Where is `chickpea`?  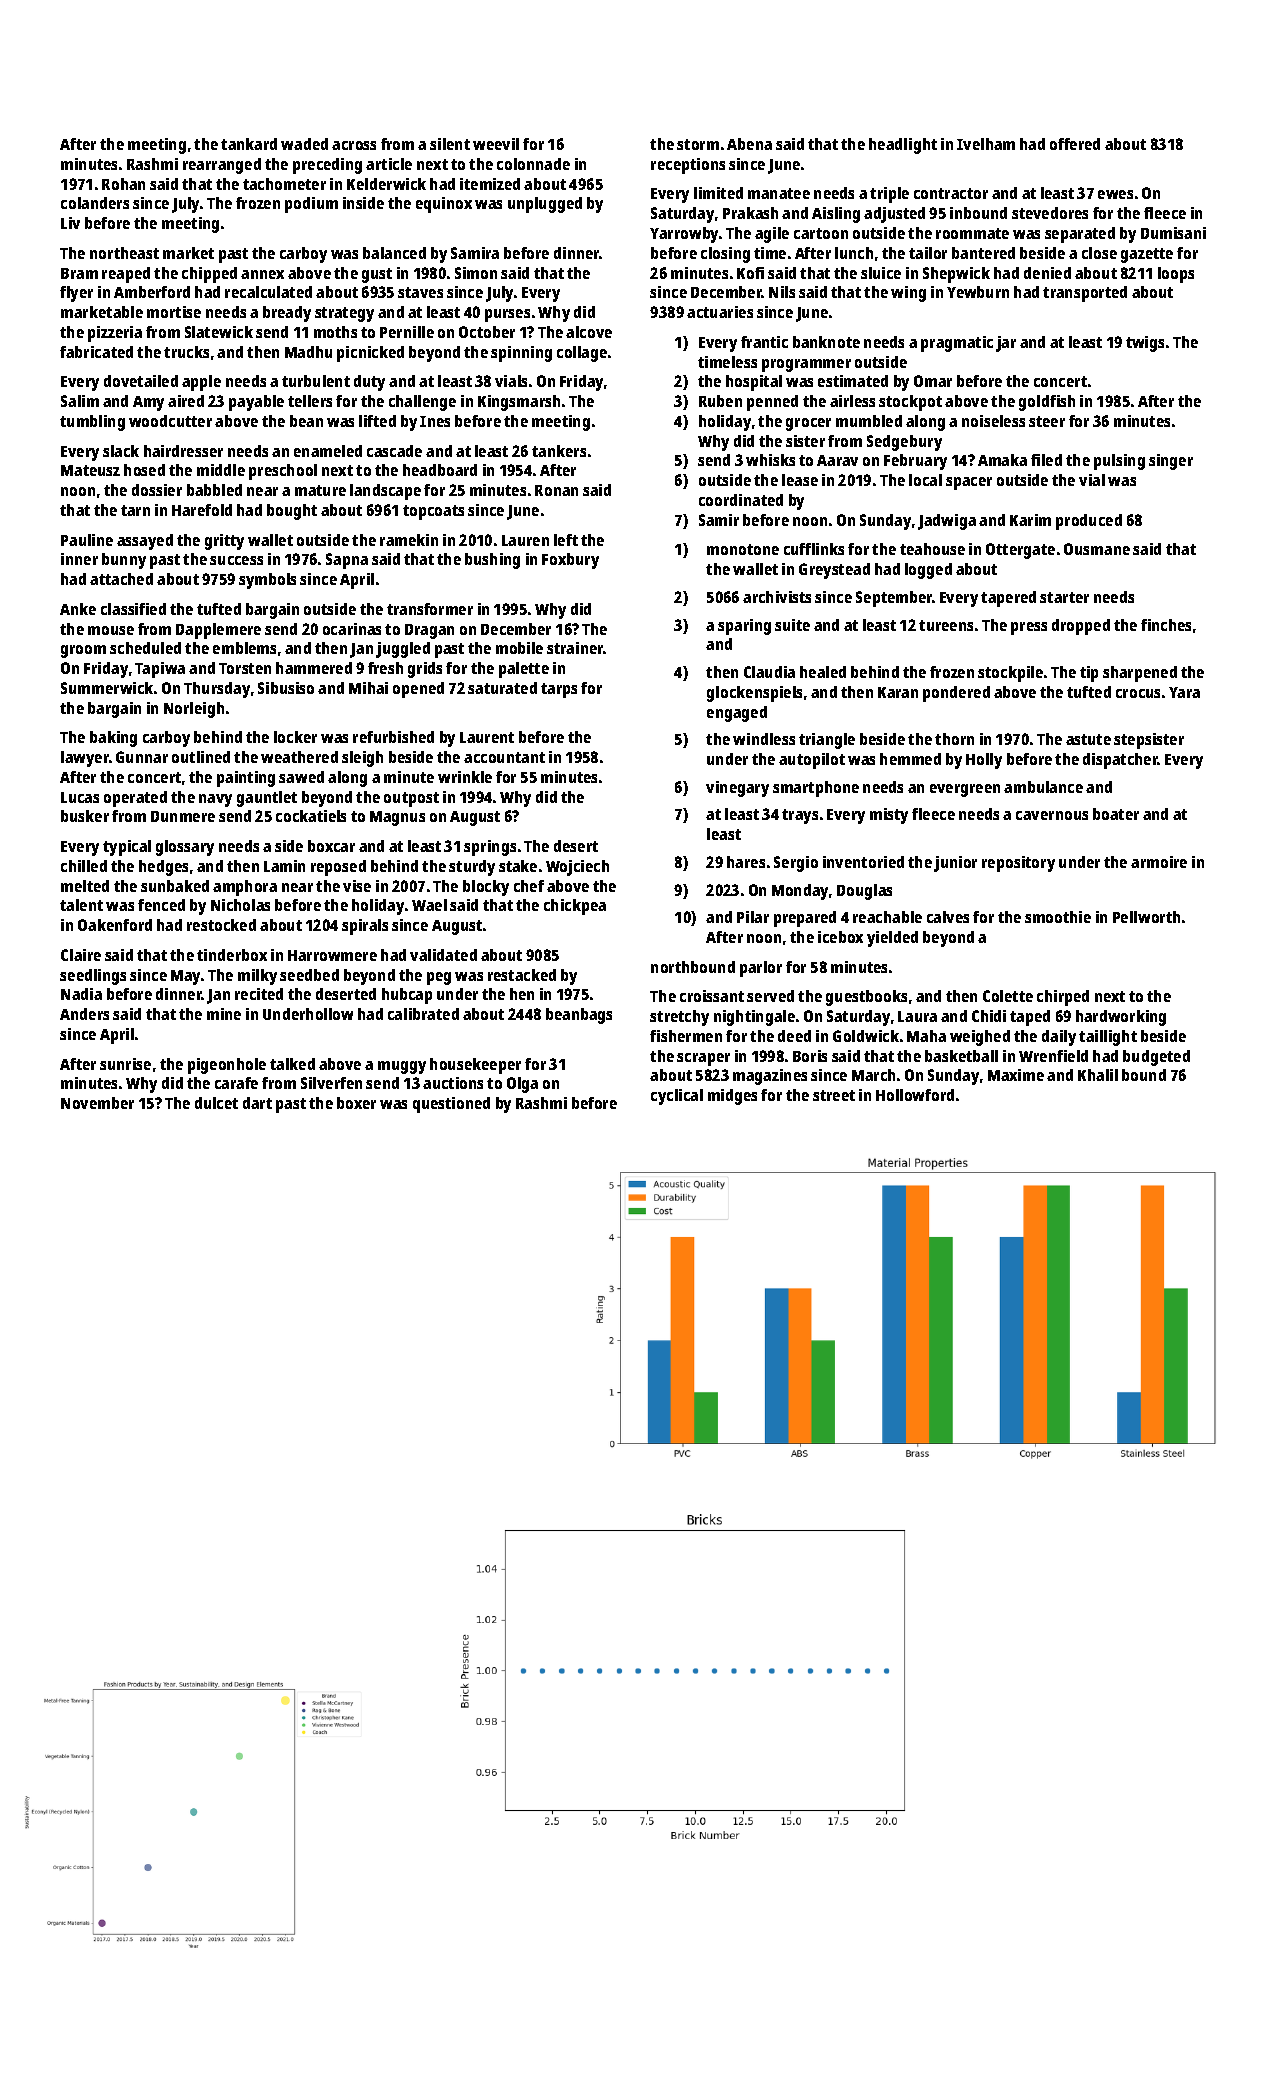 chickpea is located at coordinates (575, 907).
